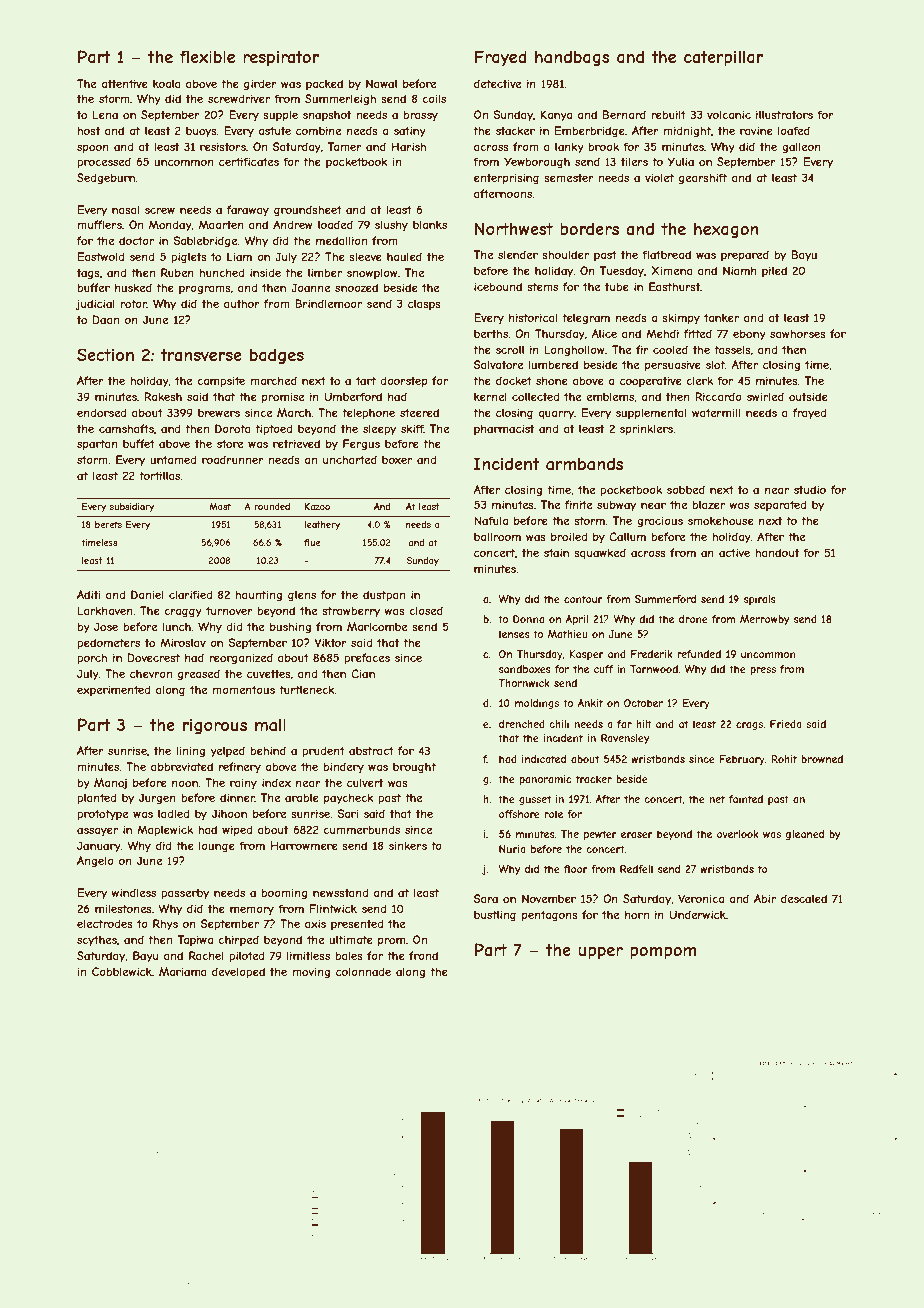  What do you see at coordinates (88, 594) in the page?
I see `Aditi` at bounding box center [88, 594].
